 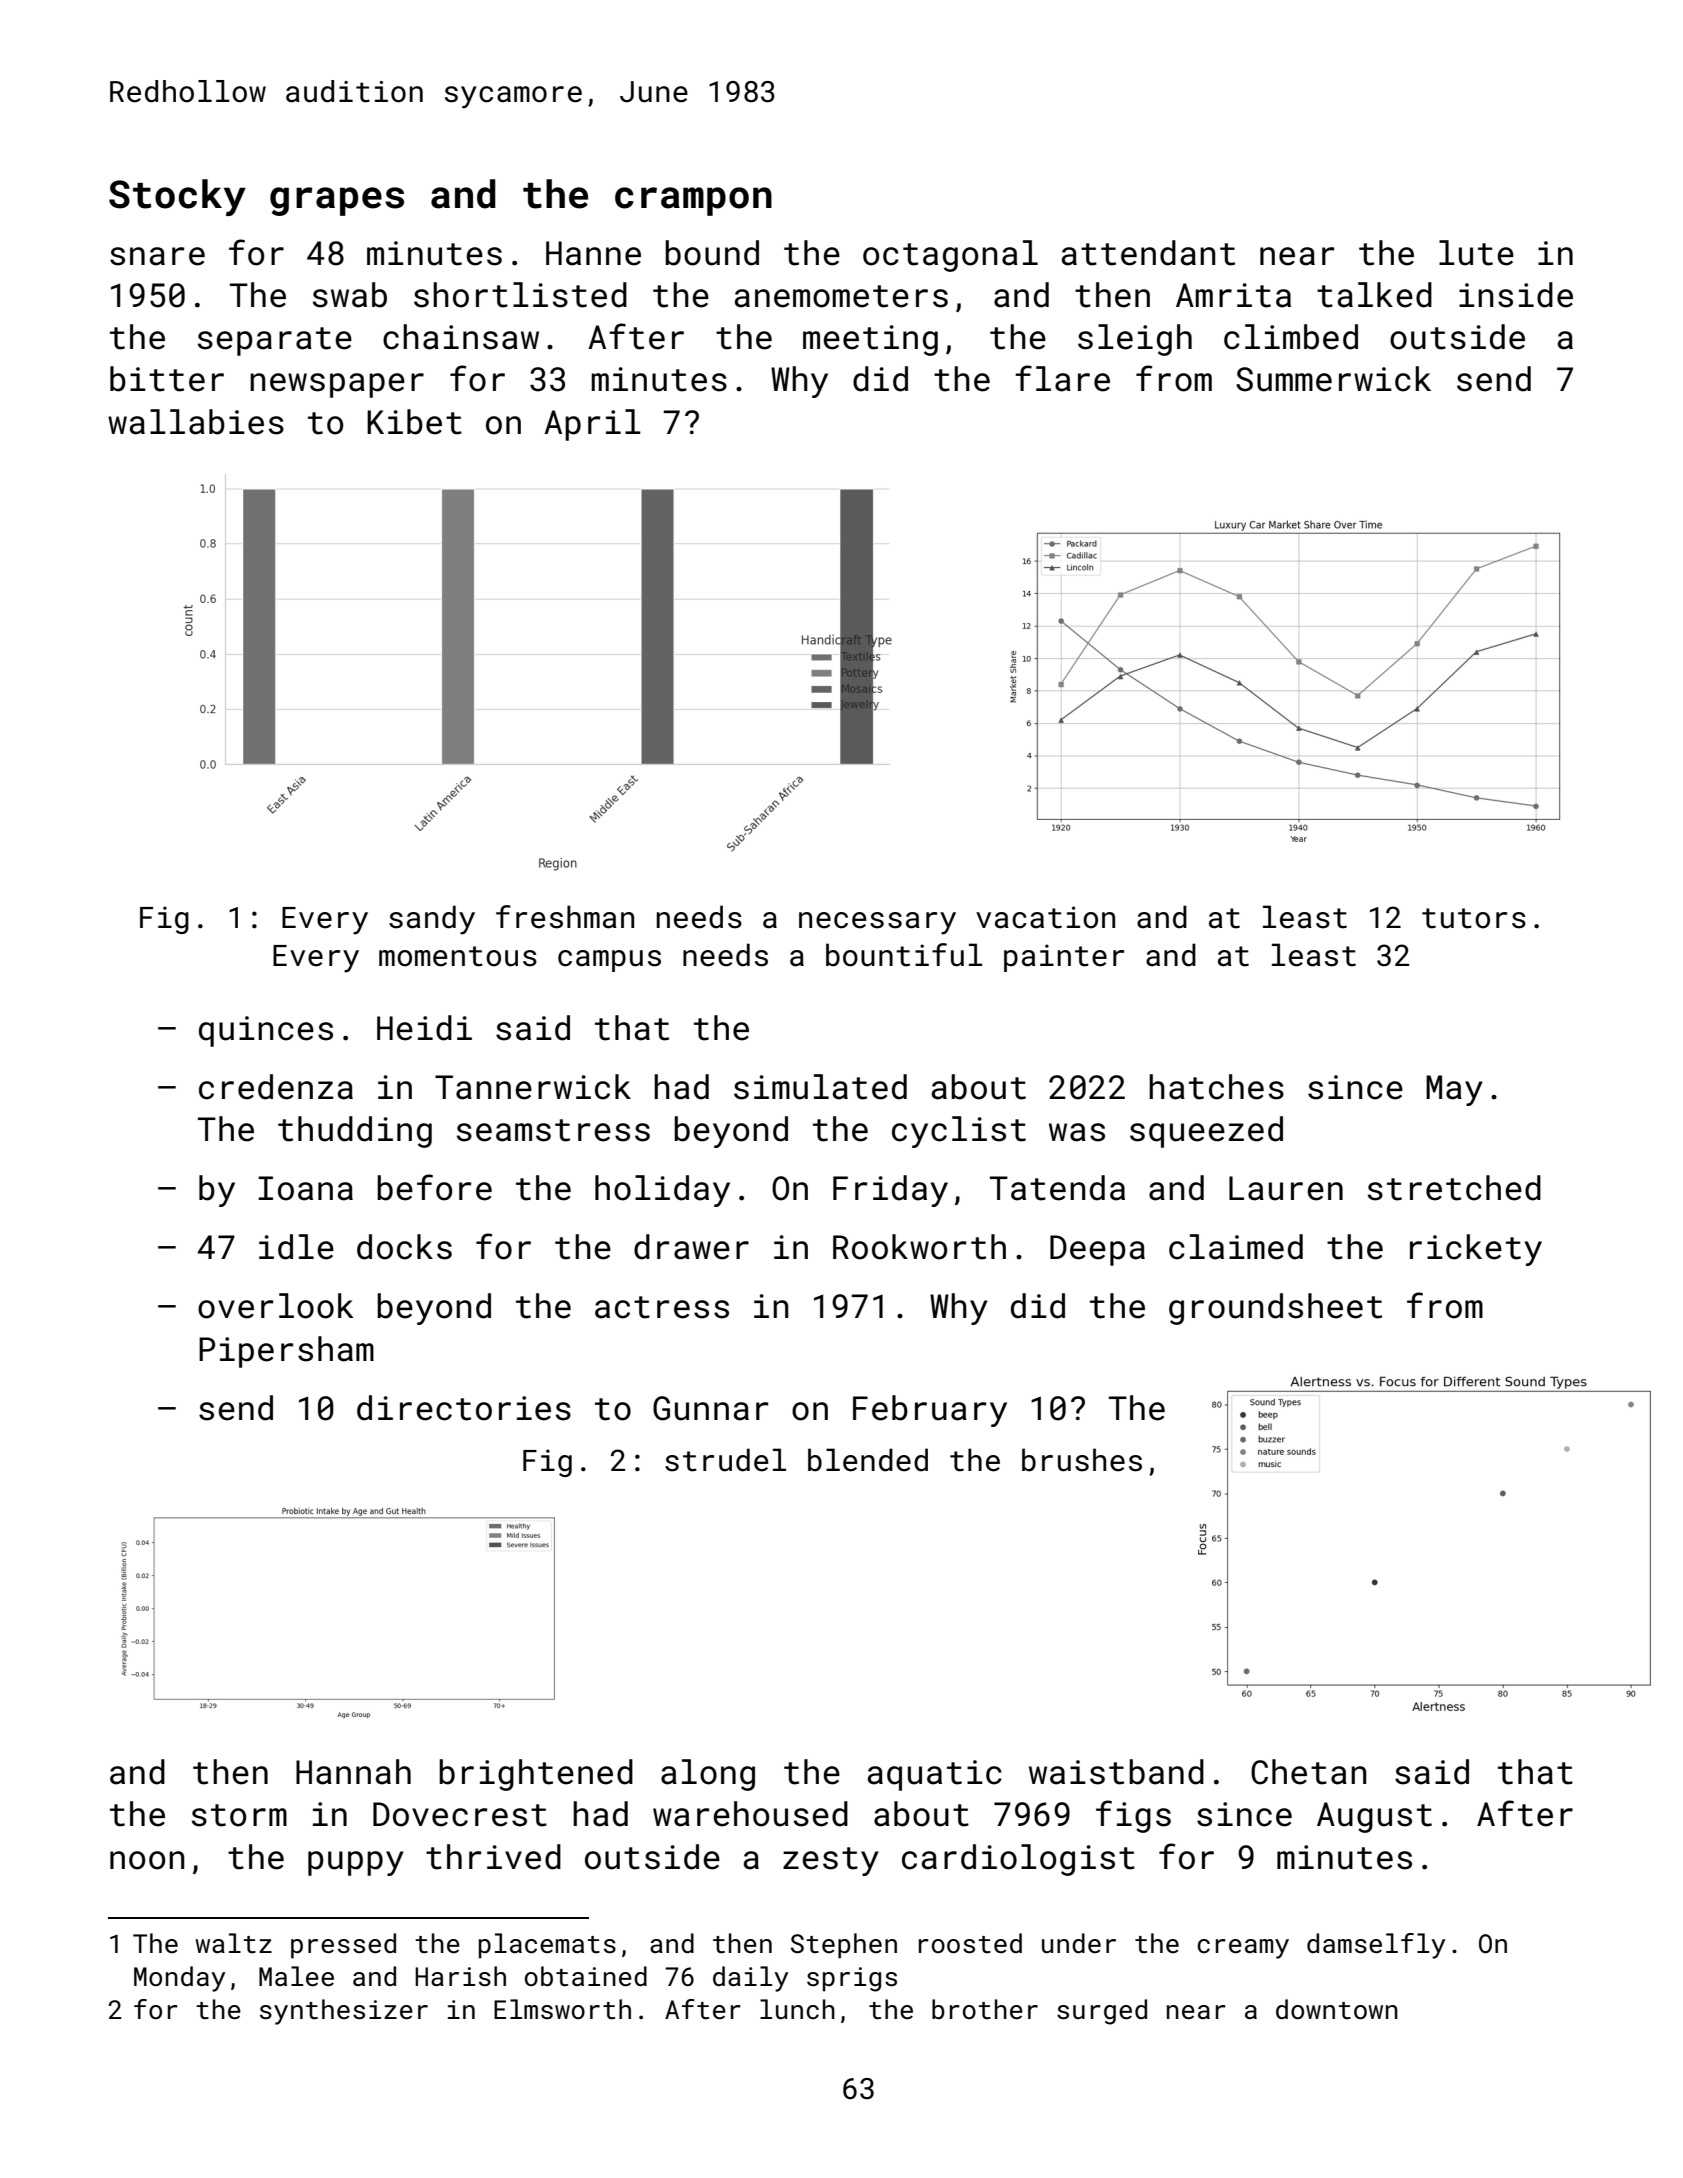 I want to click on flare, so click(x=1062, y=378).
